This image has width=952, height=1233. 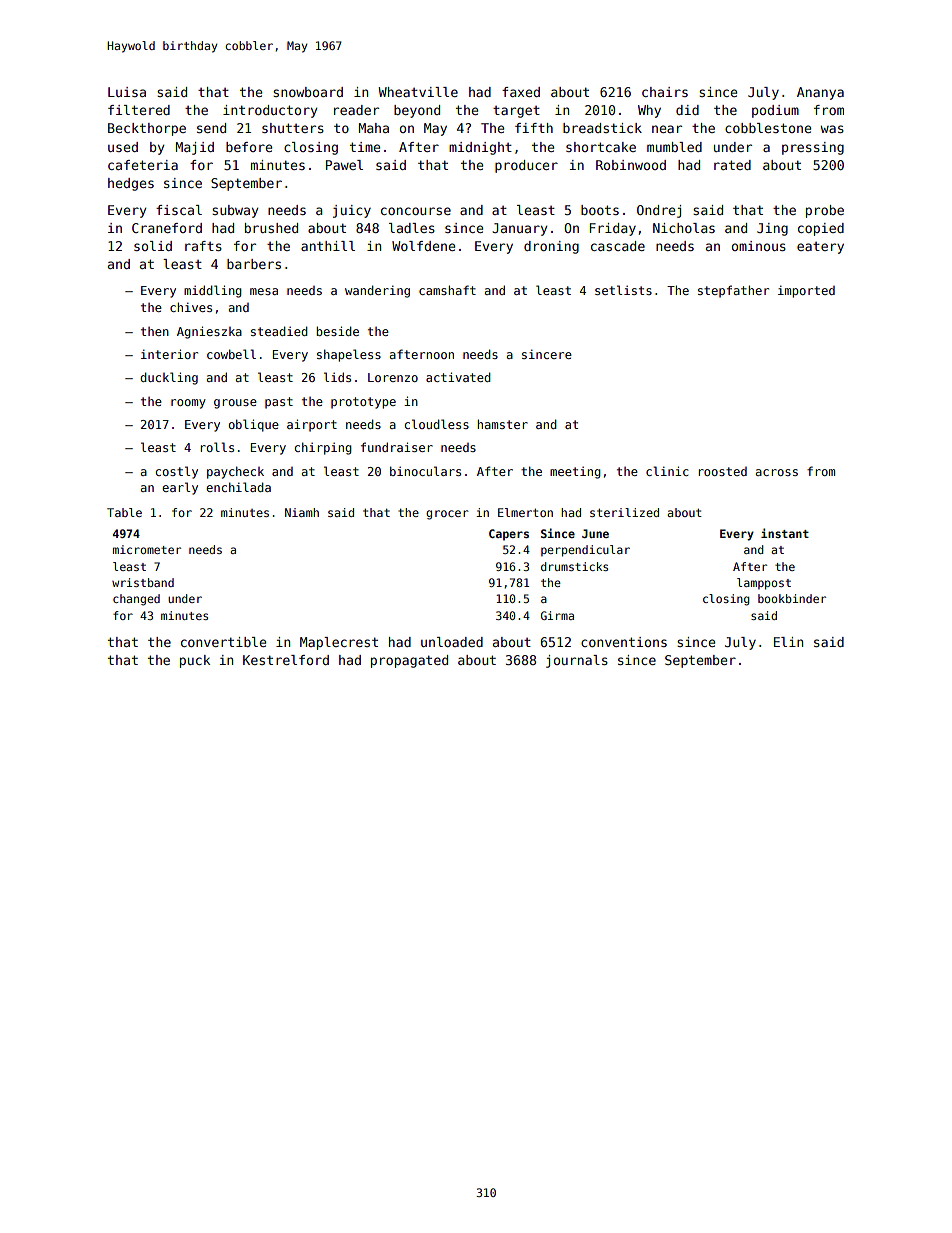 I want to click on chairs, so click(x=665, y=92).
